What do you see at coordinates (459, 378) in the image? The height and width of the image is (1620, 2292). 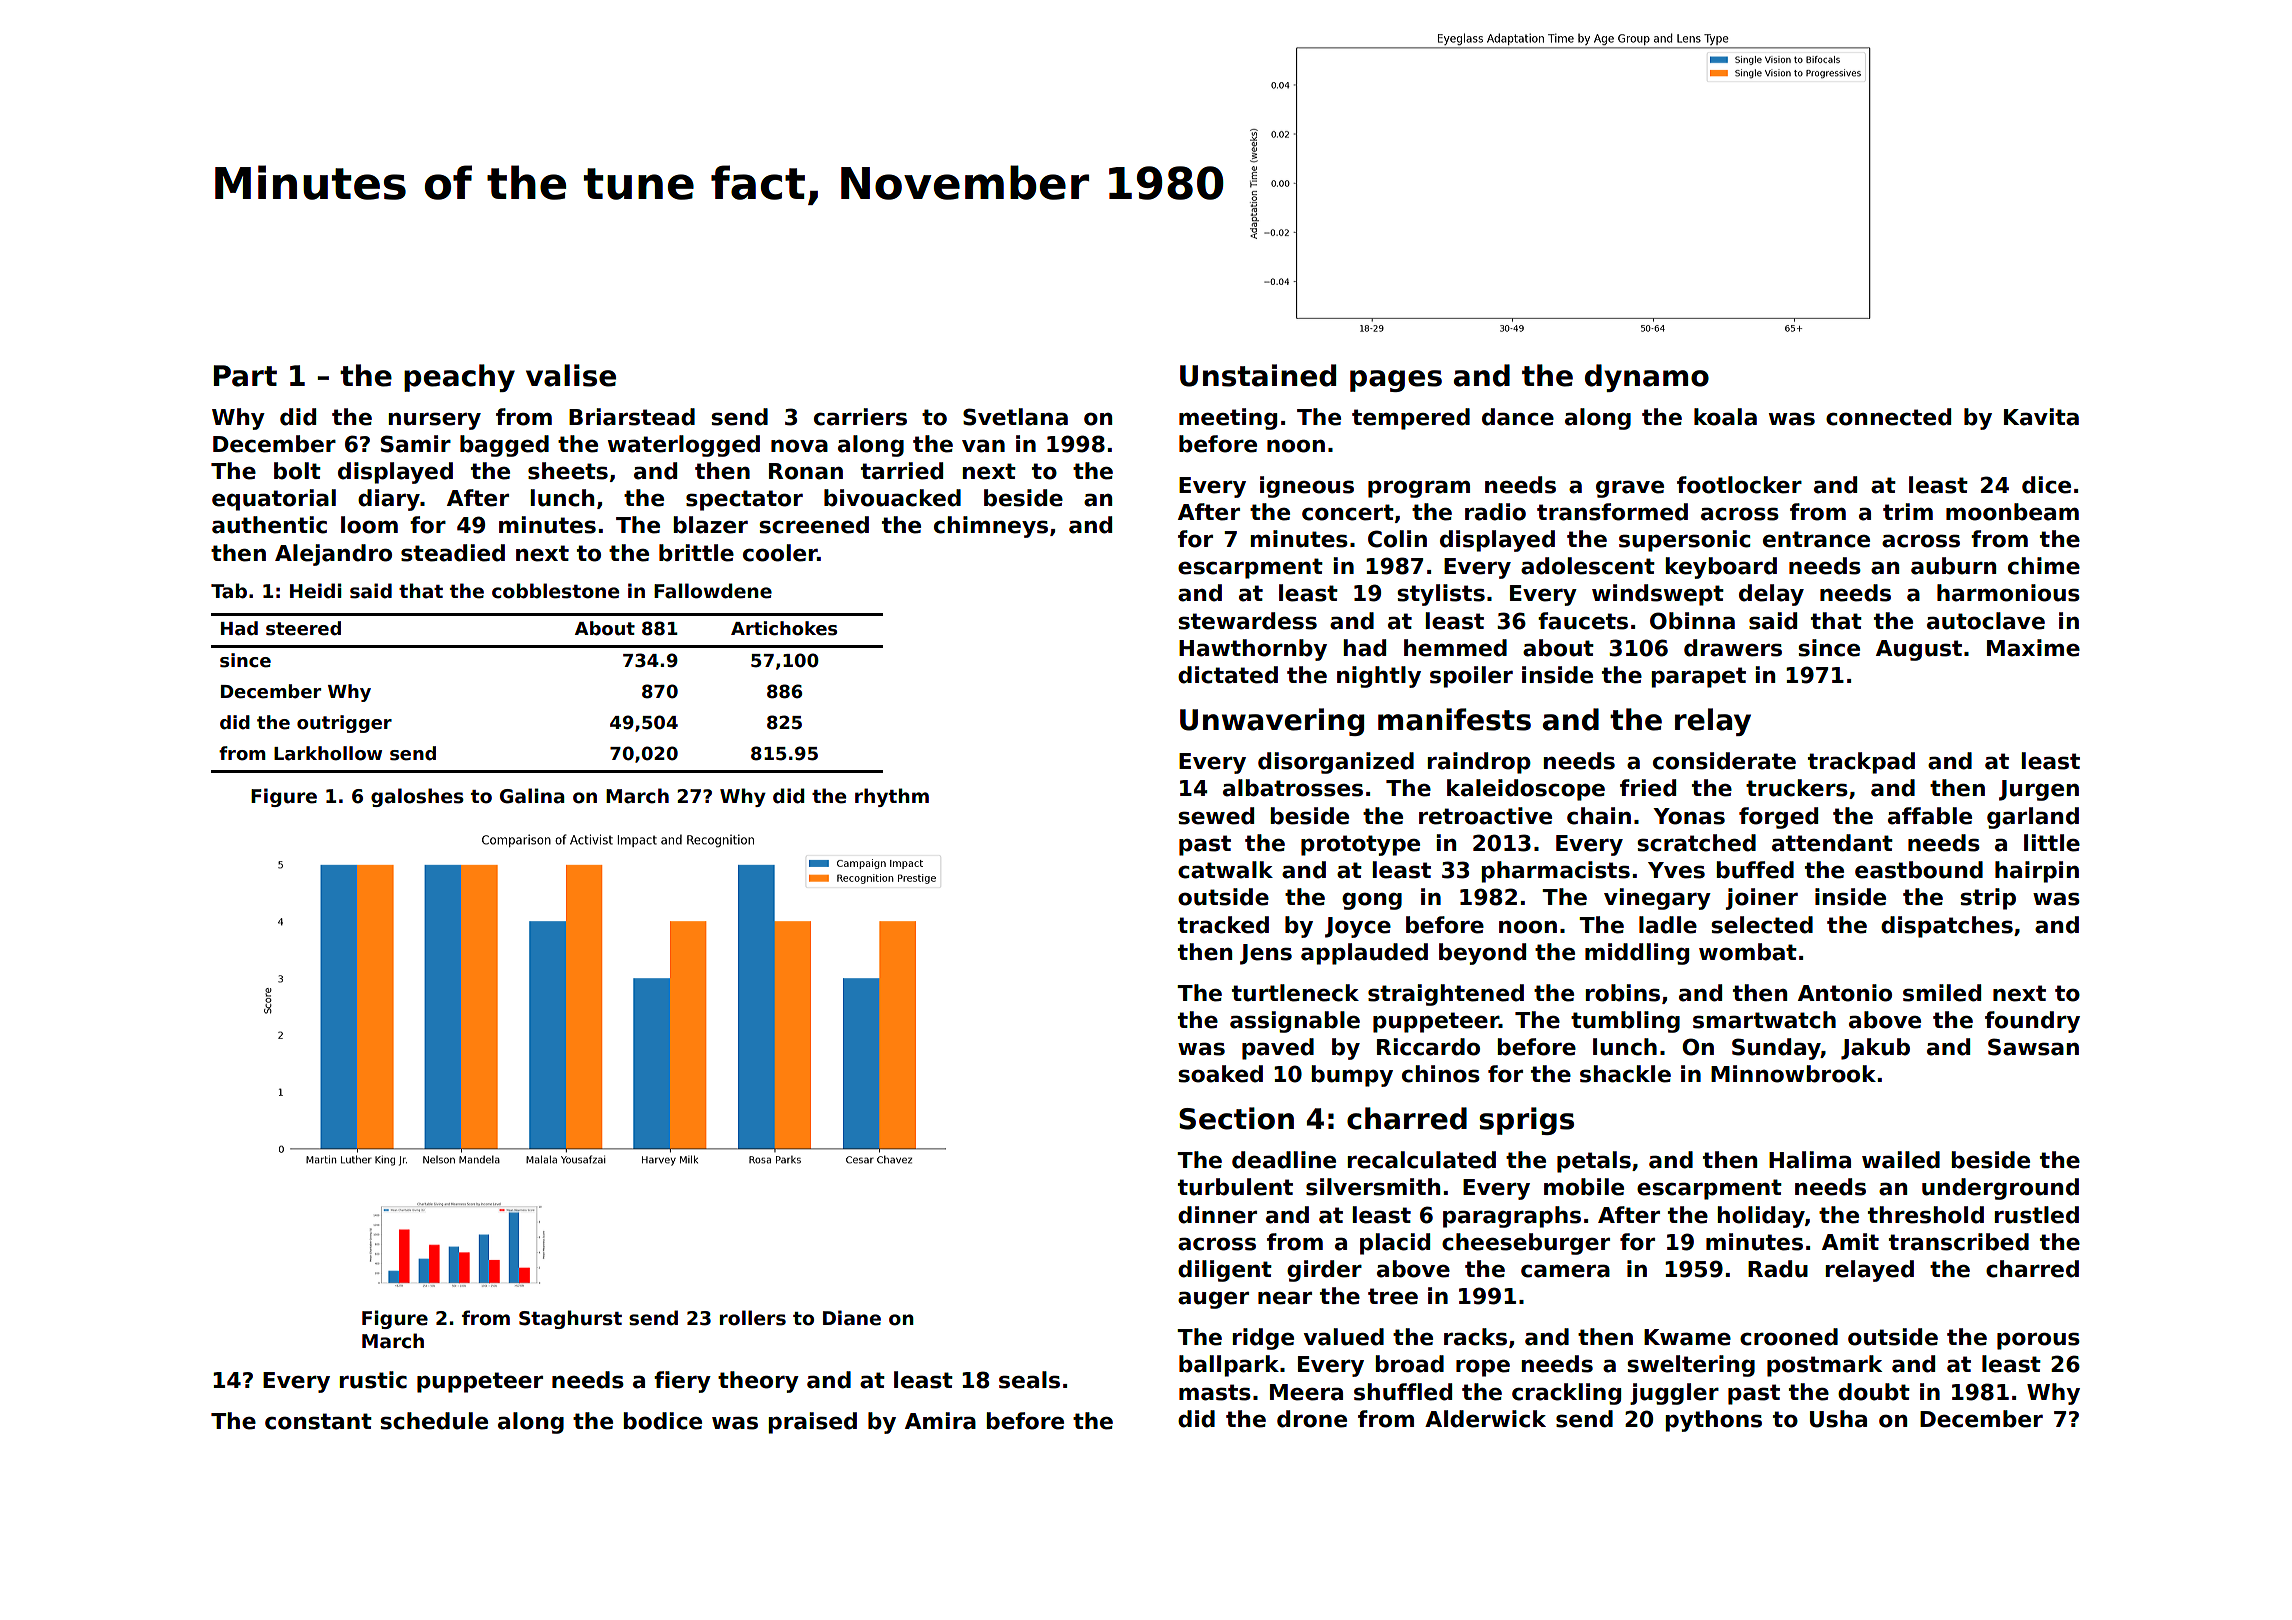 I see `peachy` at bounding box center [459, 378].
